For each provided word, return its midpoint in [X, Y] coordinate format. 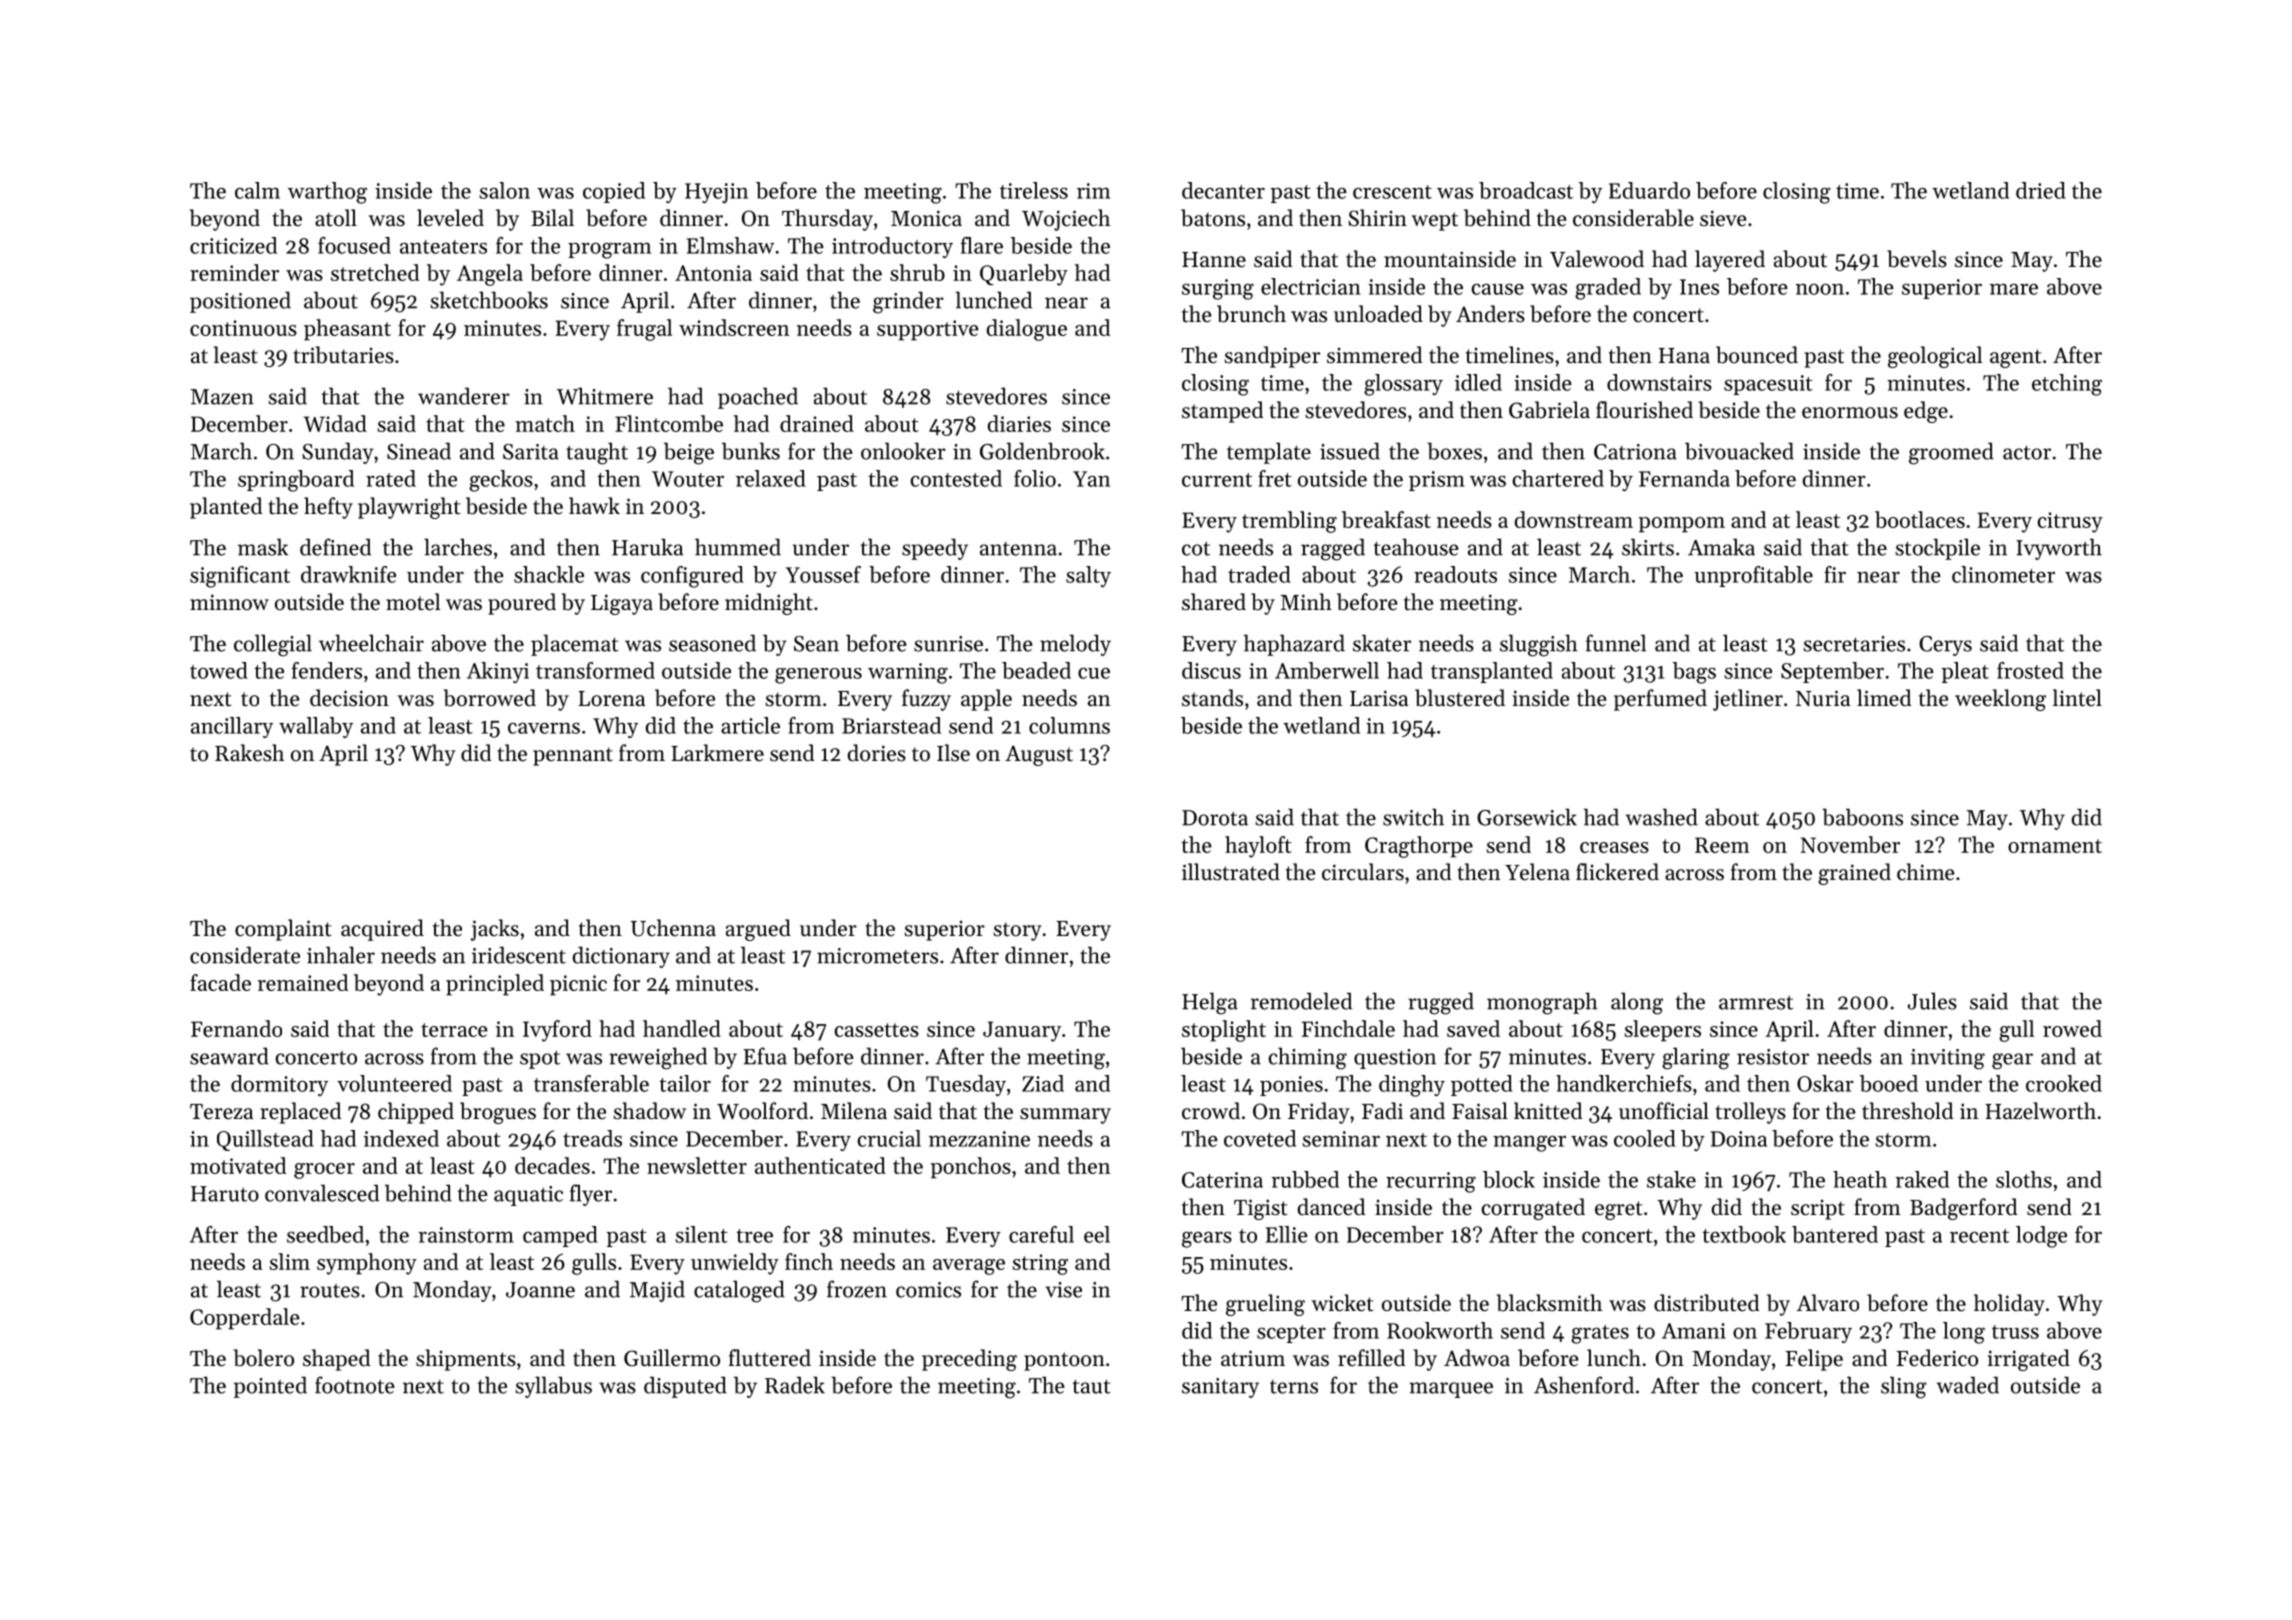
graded [1608, 289]
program [609, 250]
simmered [1375, 355]
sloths [2024, 1179]
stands [1212, 698]
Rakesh [249, 753]
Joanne [540, 1290]
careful [1041, 1234]
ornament [2055, 846]
